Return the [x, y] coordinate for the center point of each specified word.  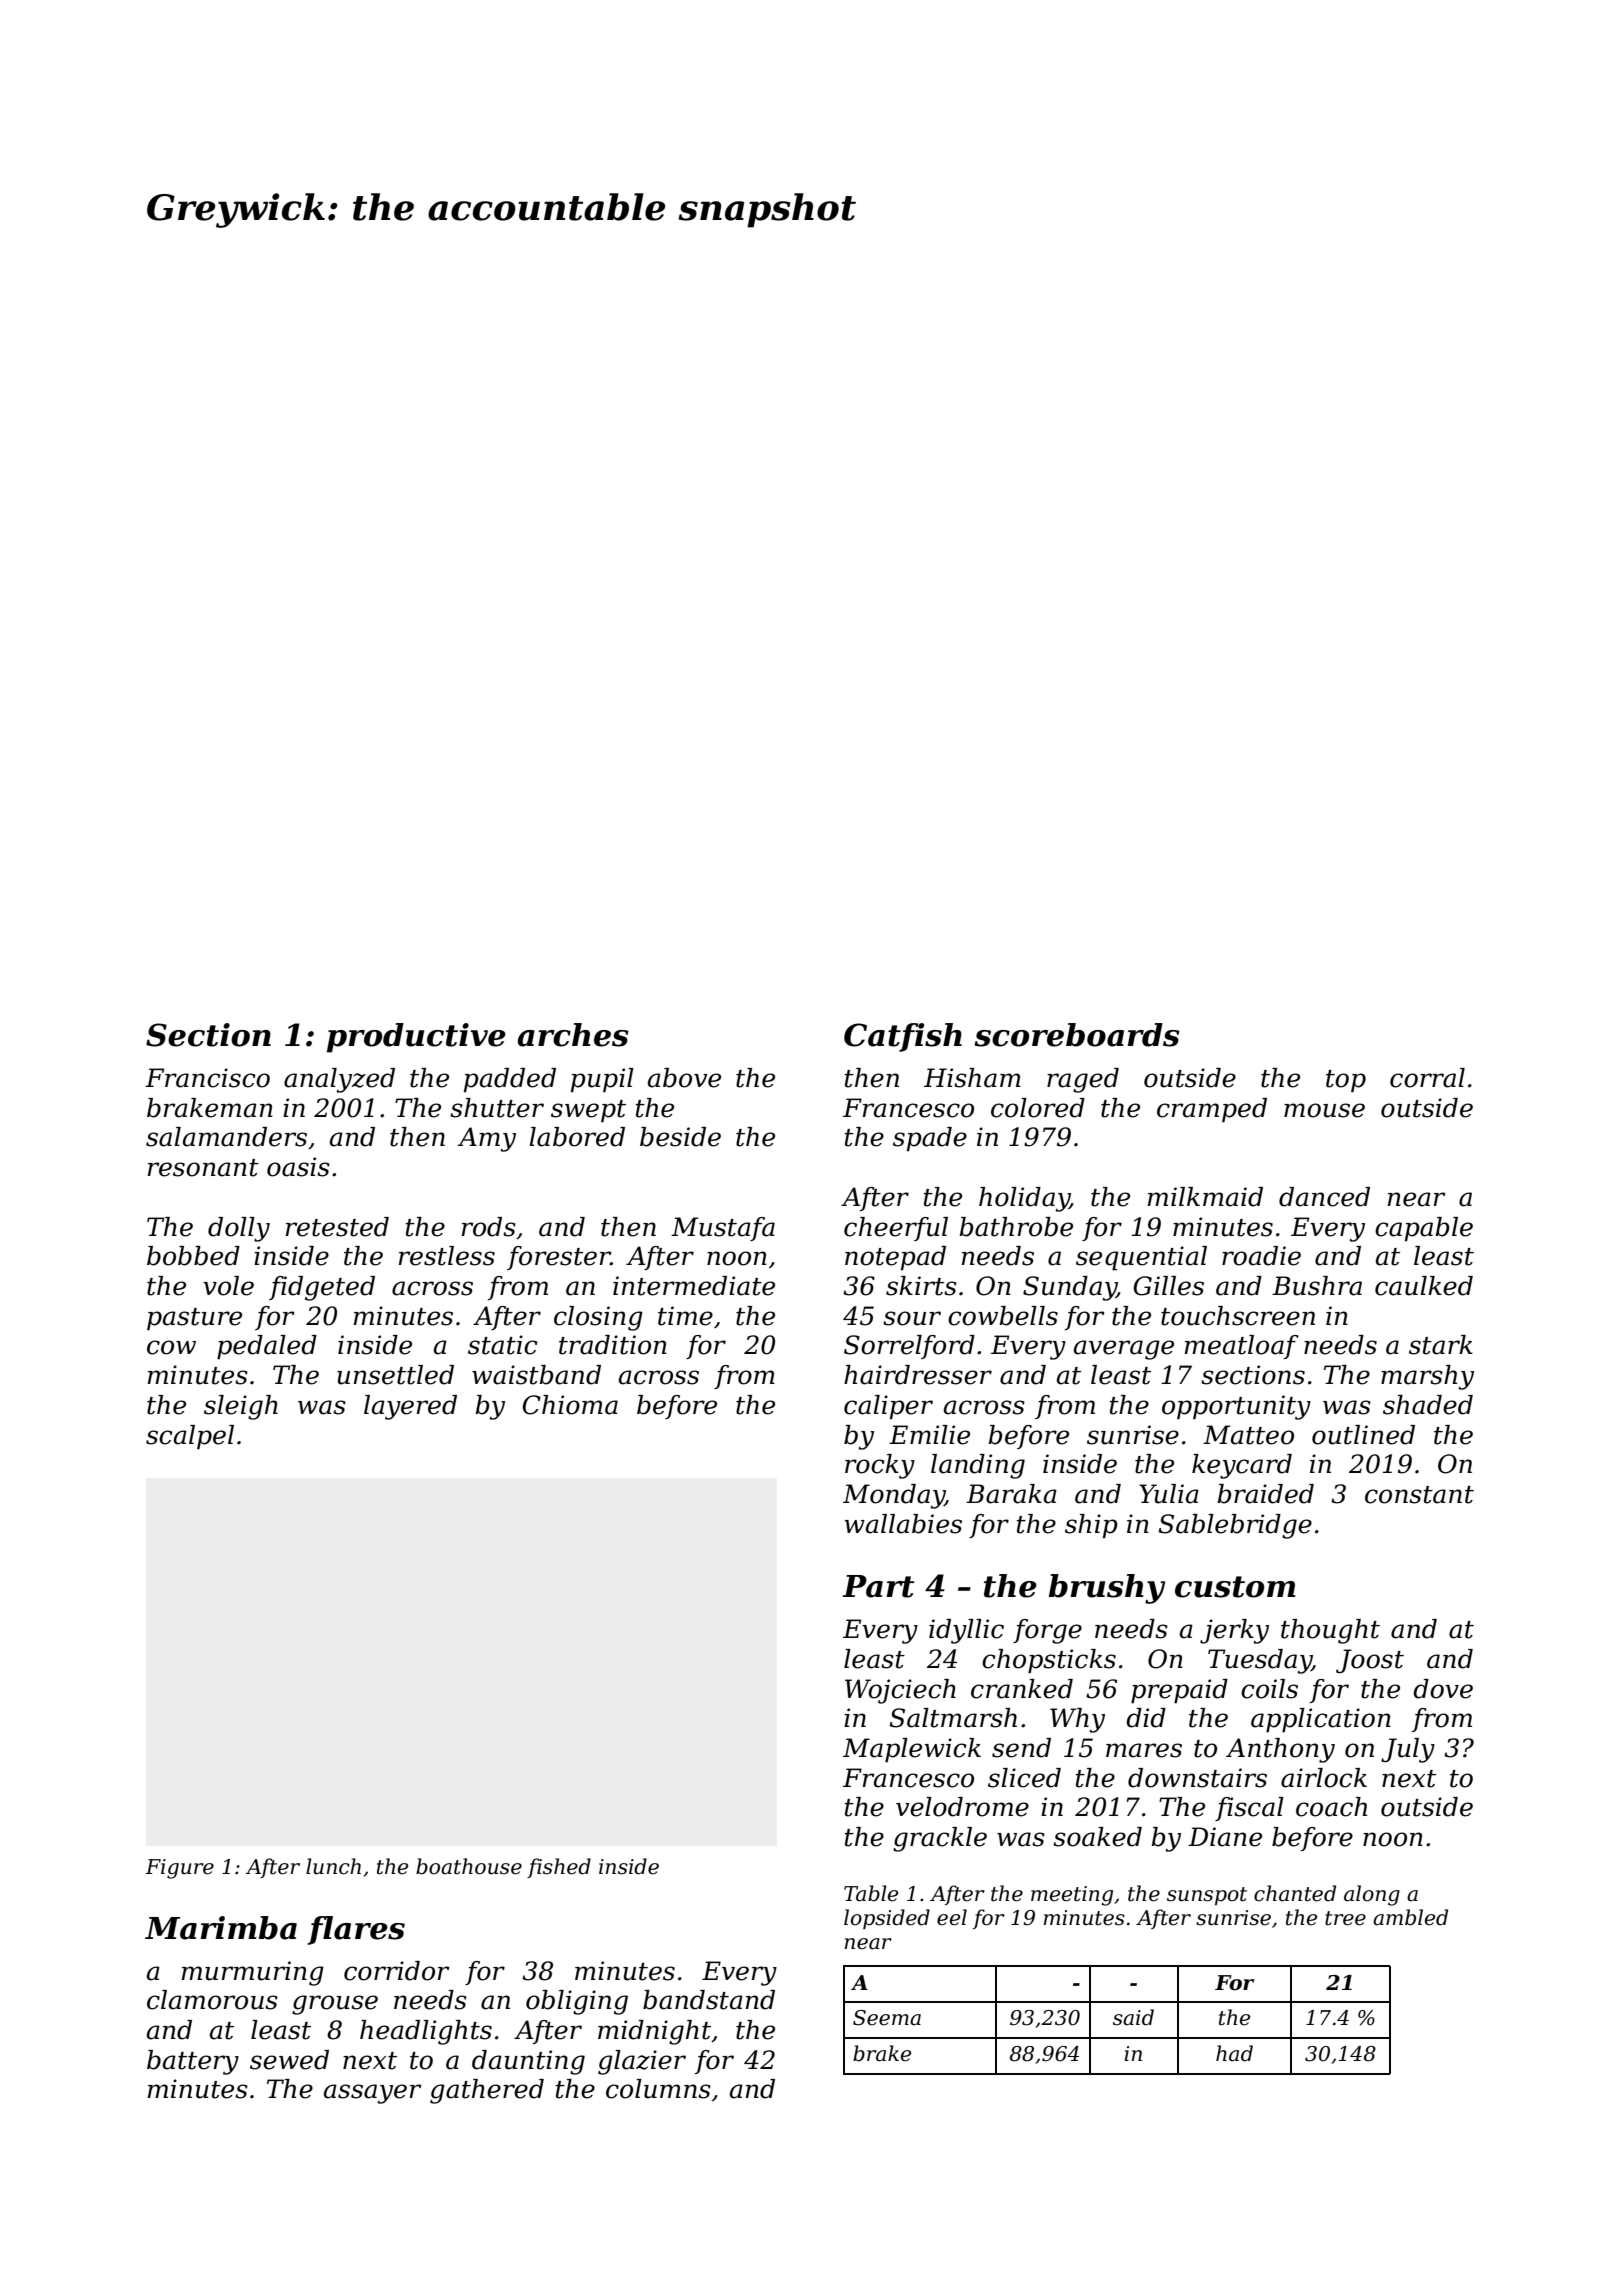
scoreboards [1077, 1035]
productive [416, 1038]
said [1133, 2017]
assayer [373, 2094]
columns [658, 2089]
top [1346, 1081]
